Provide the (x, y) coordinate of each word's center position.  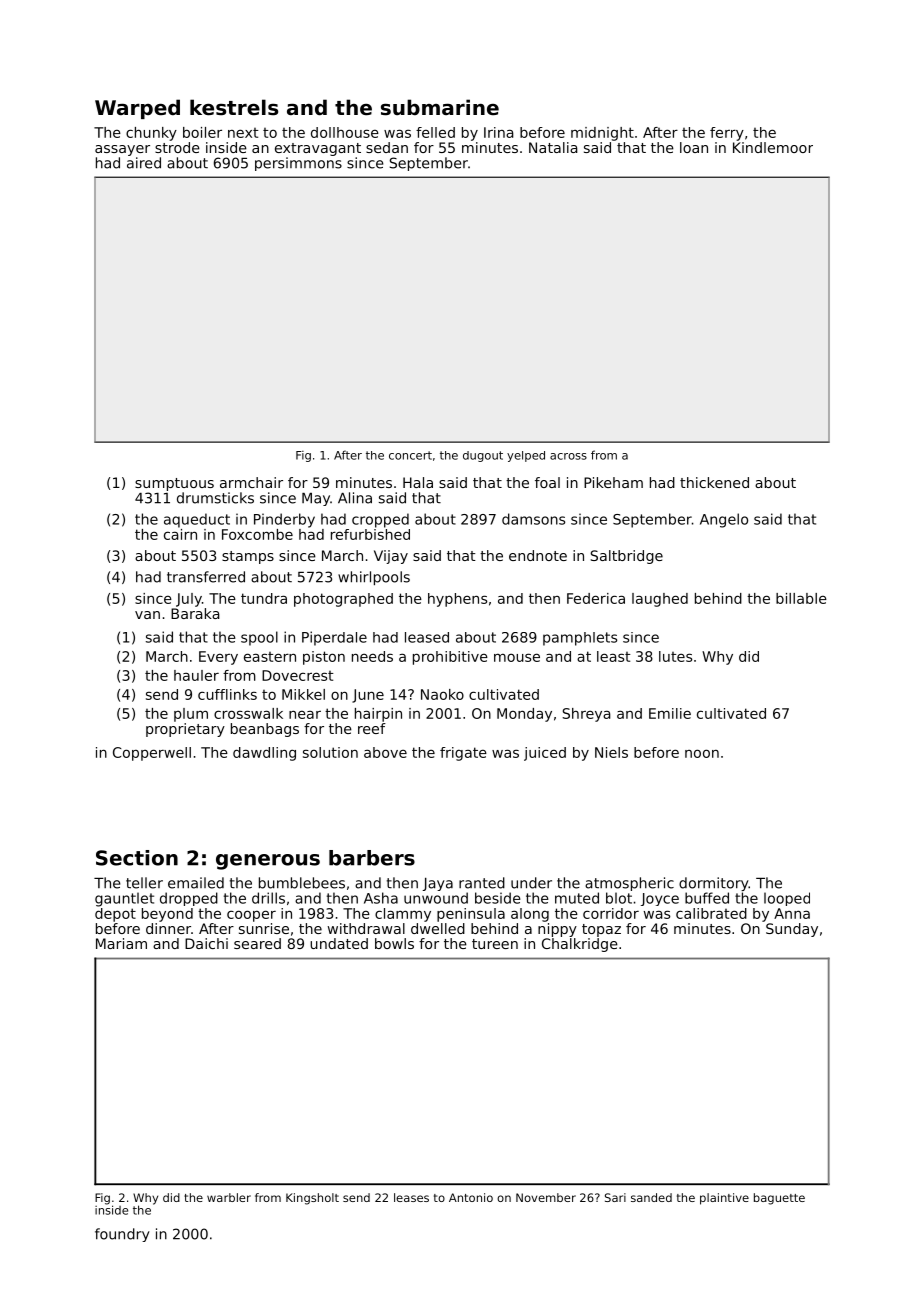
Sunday (792, 930)
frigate (463, 754)
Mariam (121, 943)
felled (435, 132)
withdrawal (366, 928)
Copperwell (152, 754)
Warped (137, 109)
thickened (714, 482)
